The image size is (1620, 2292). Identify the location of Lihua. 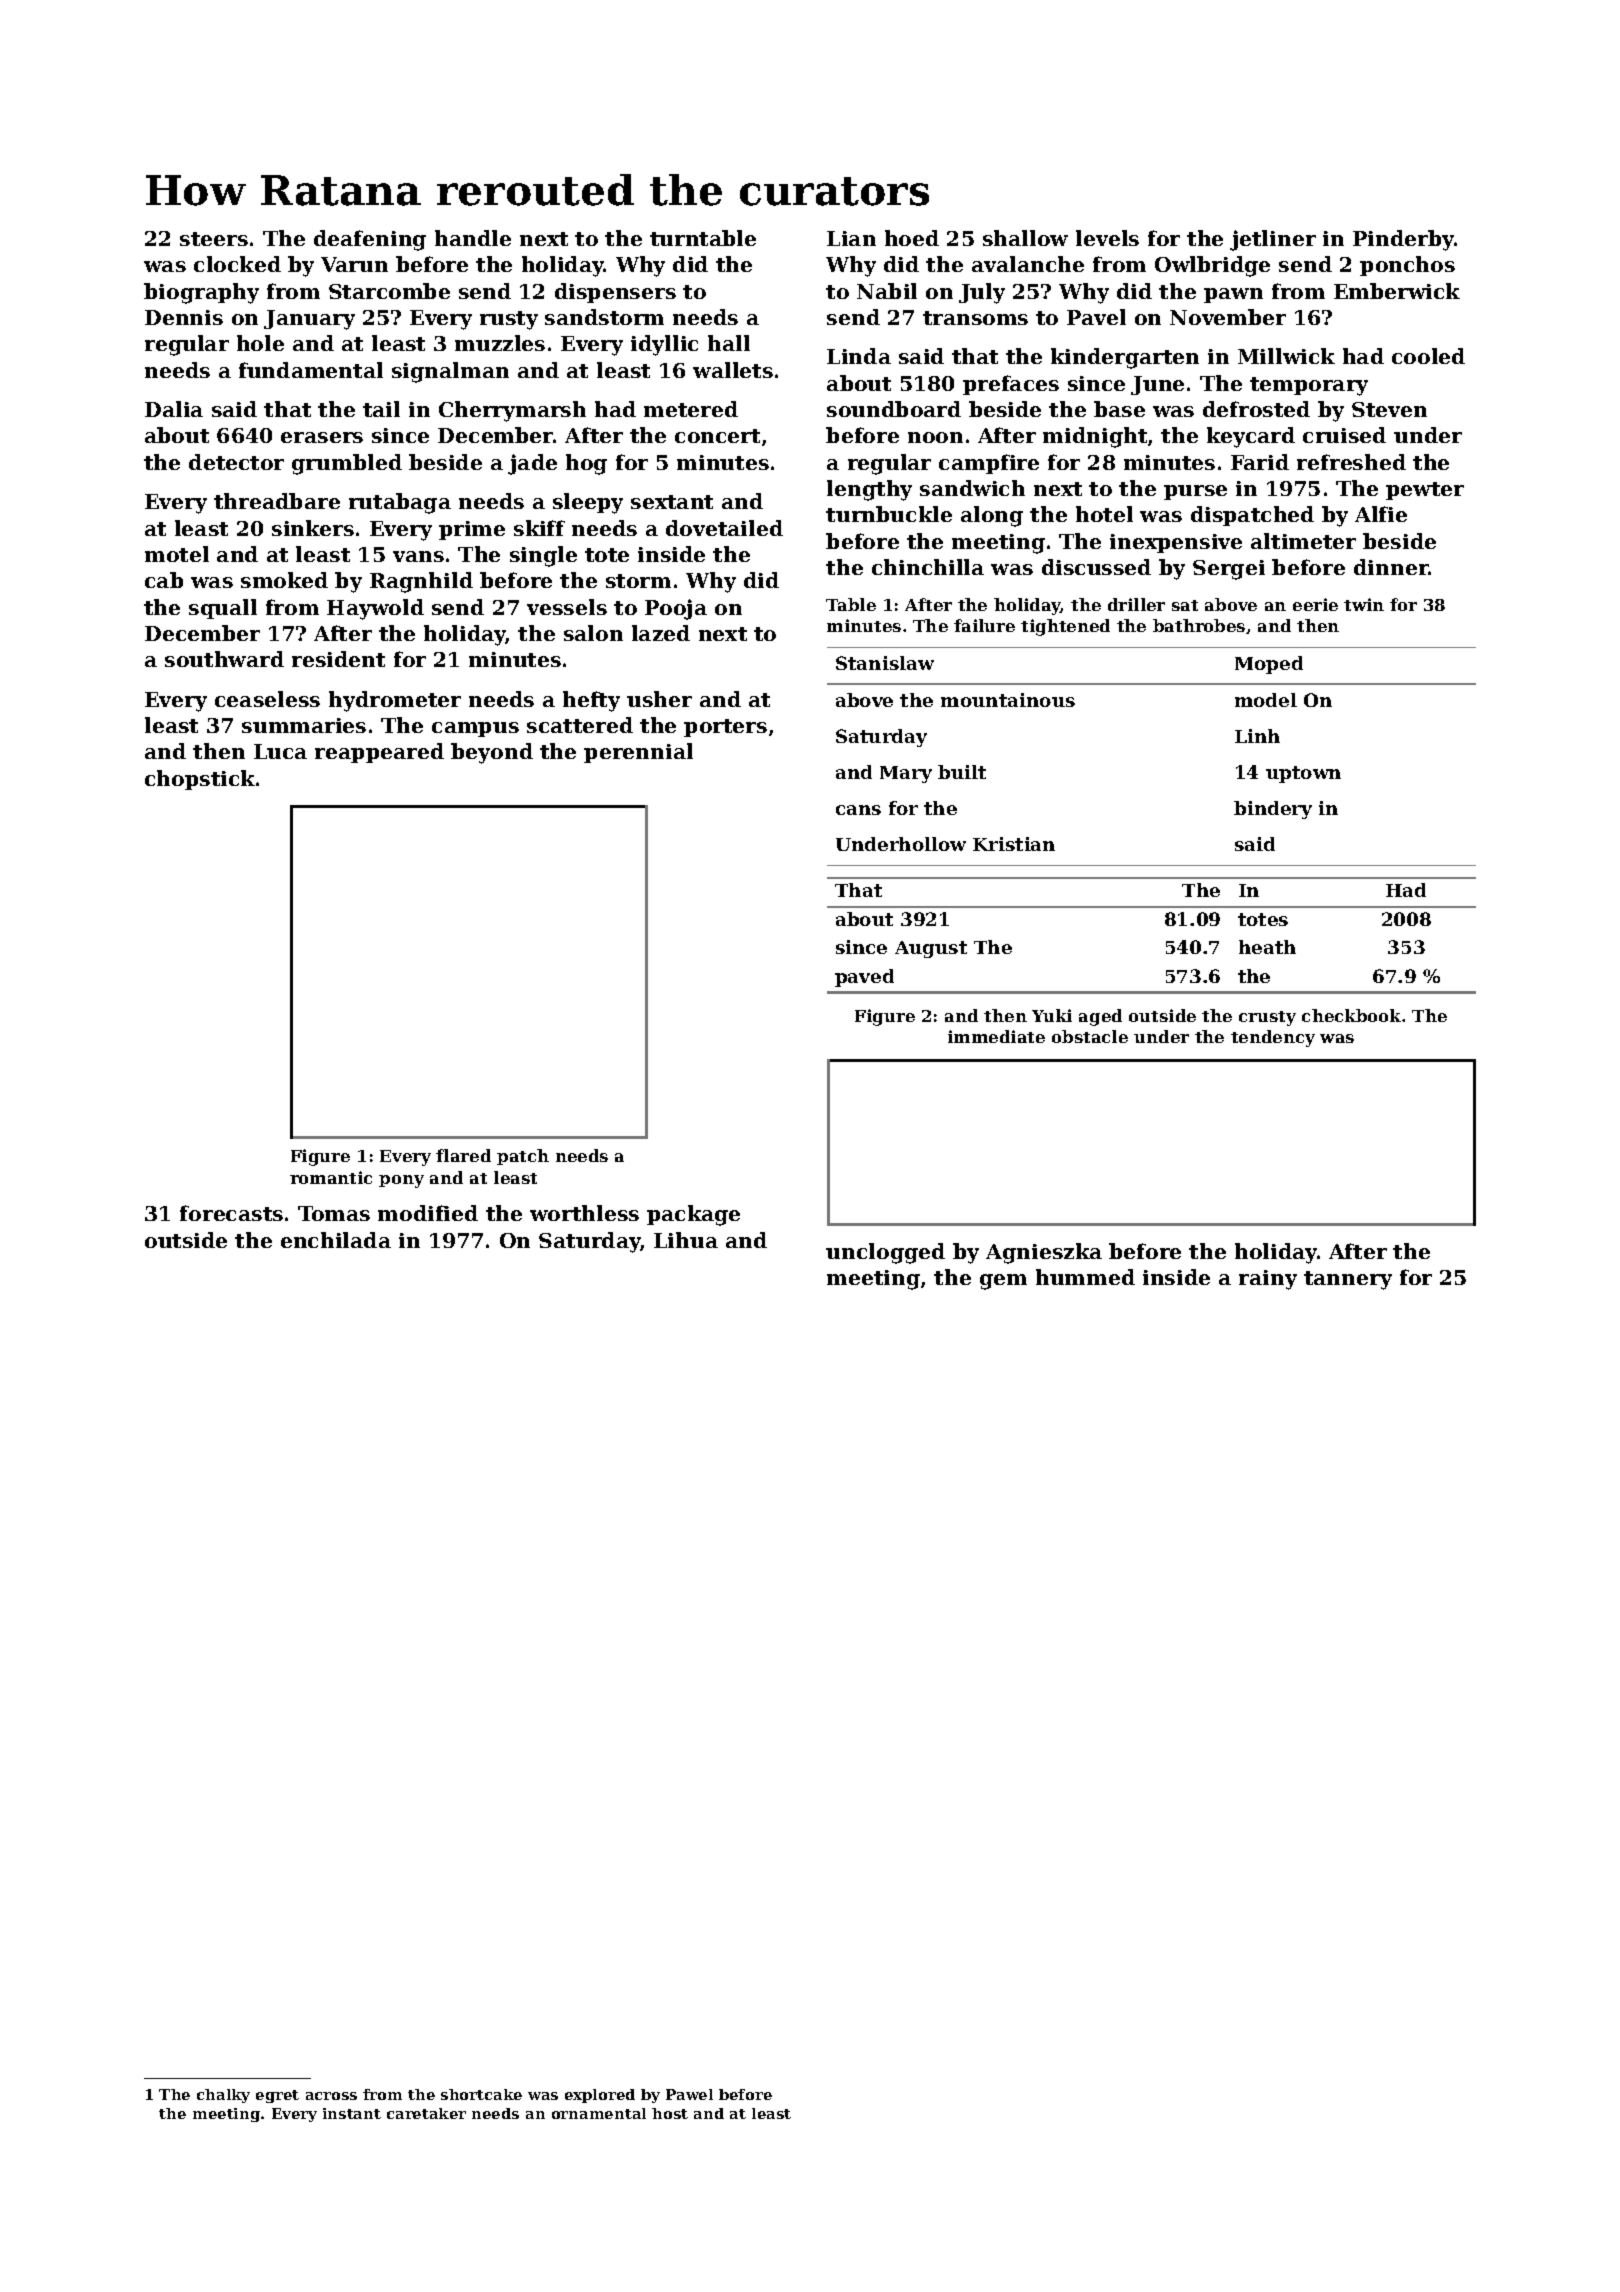
(686, 1240).
